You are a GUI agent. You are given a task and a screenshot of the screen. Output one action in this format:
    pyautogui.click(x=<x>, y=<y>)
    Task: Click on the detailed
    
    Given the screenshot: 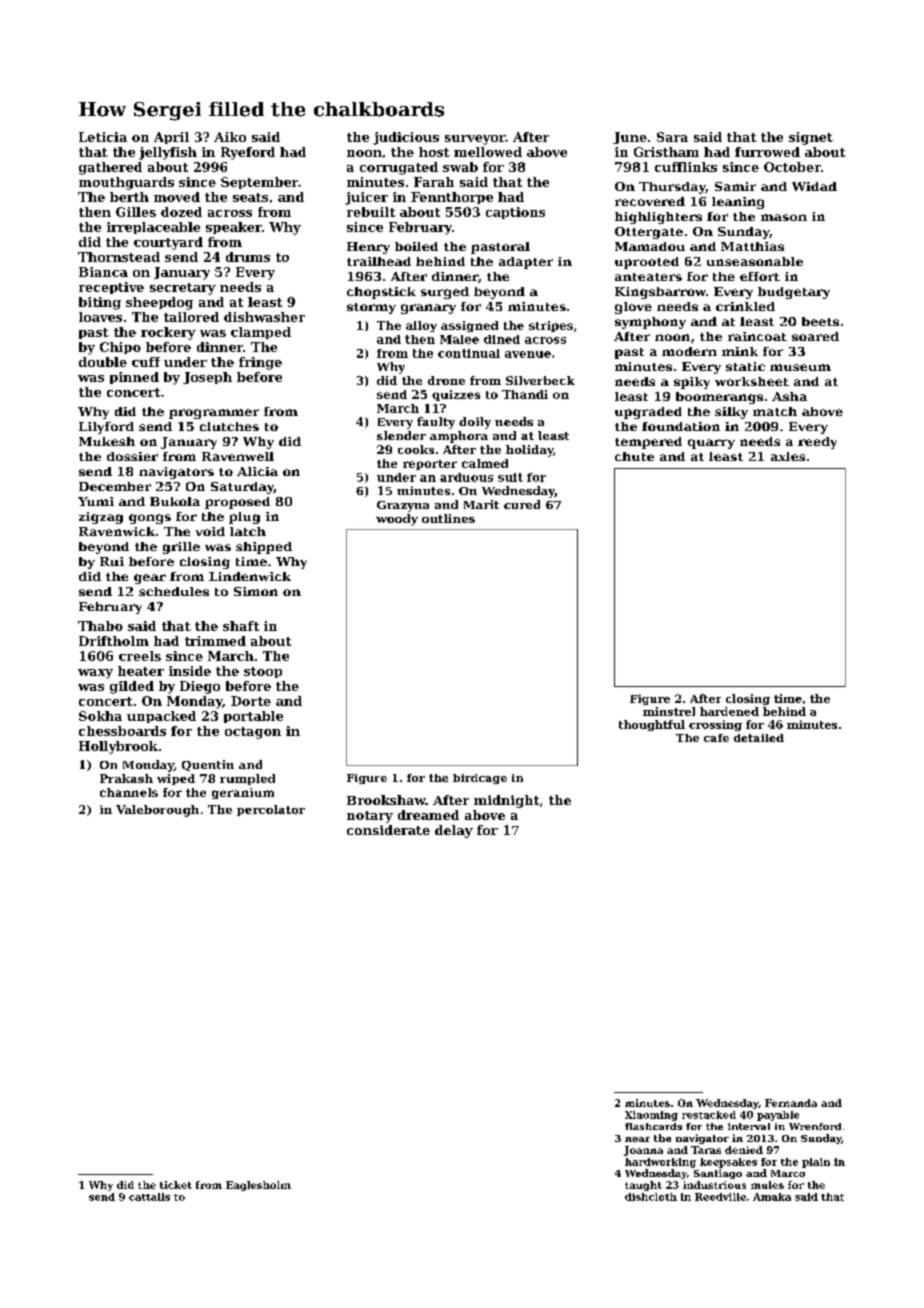 What is the action you would take?
    pyautogui.click(x=759, y=738)
